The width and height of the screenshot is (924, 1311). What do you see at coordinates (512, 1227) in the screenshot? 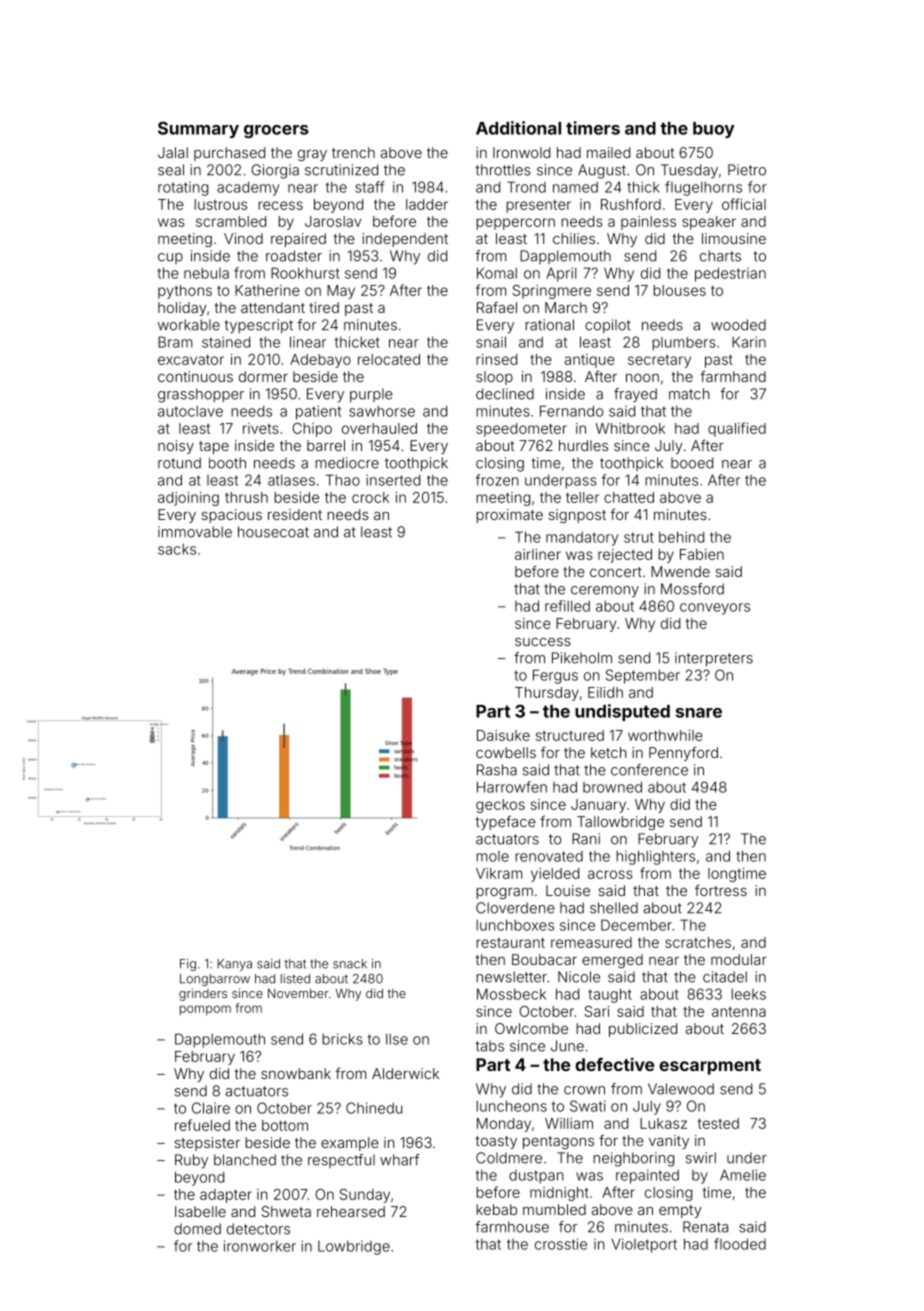
I see `farmhouse` at bounding box center [512, 1227].
